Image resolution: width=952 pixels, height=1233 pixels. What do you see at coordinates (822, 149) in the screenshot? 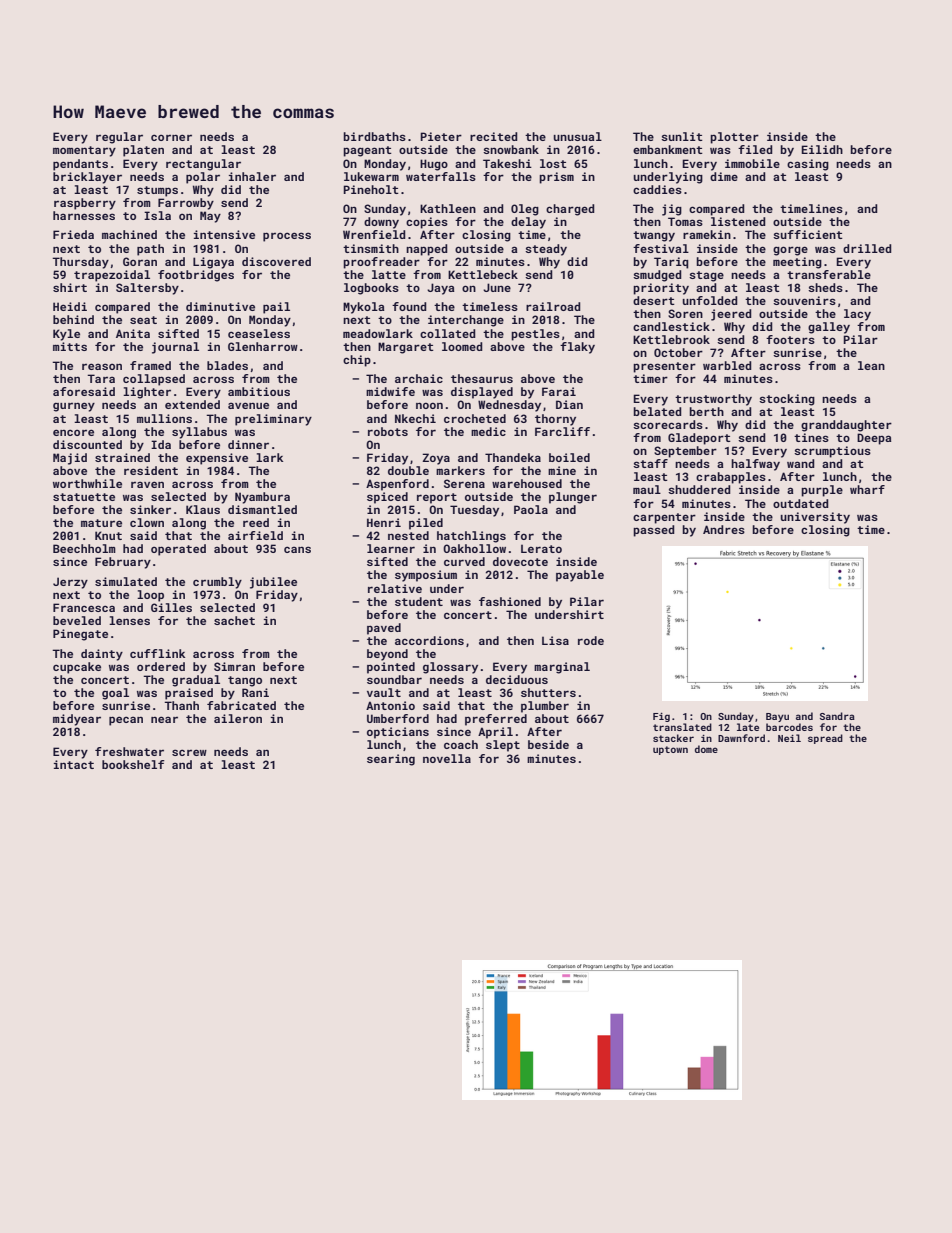
I see `Eilidh` at bounding box center [822, 149].
